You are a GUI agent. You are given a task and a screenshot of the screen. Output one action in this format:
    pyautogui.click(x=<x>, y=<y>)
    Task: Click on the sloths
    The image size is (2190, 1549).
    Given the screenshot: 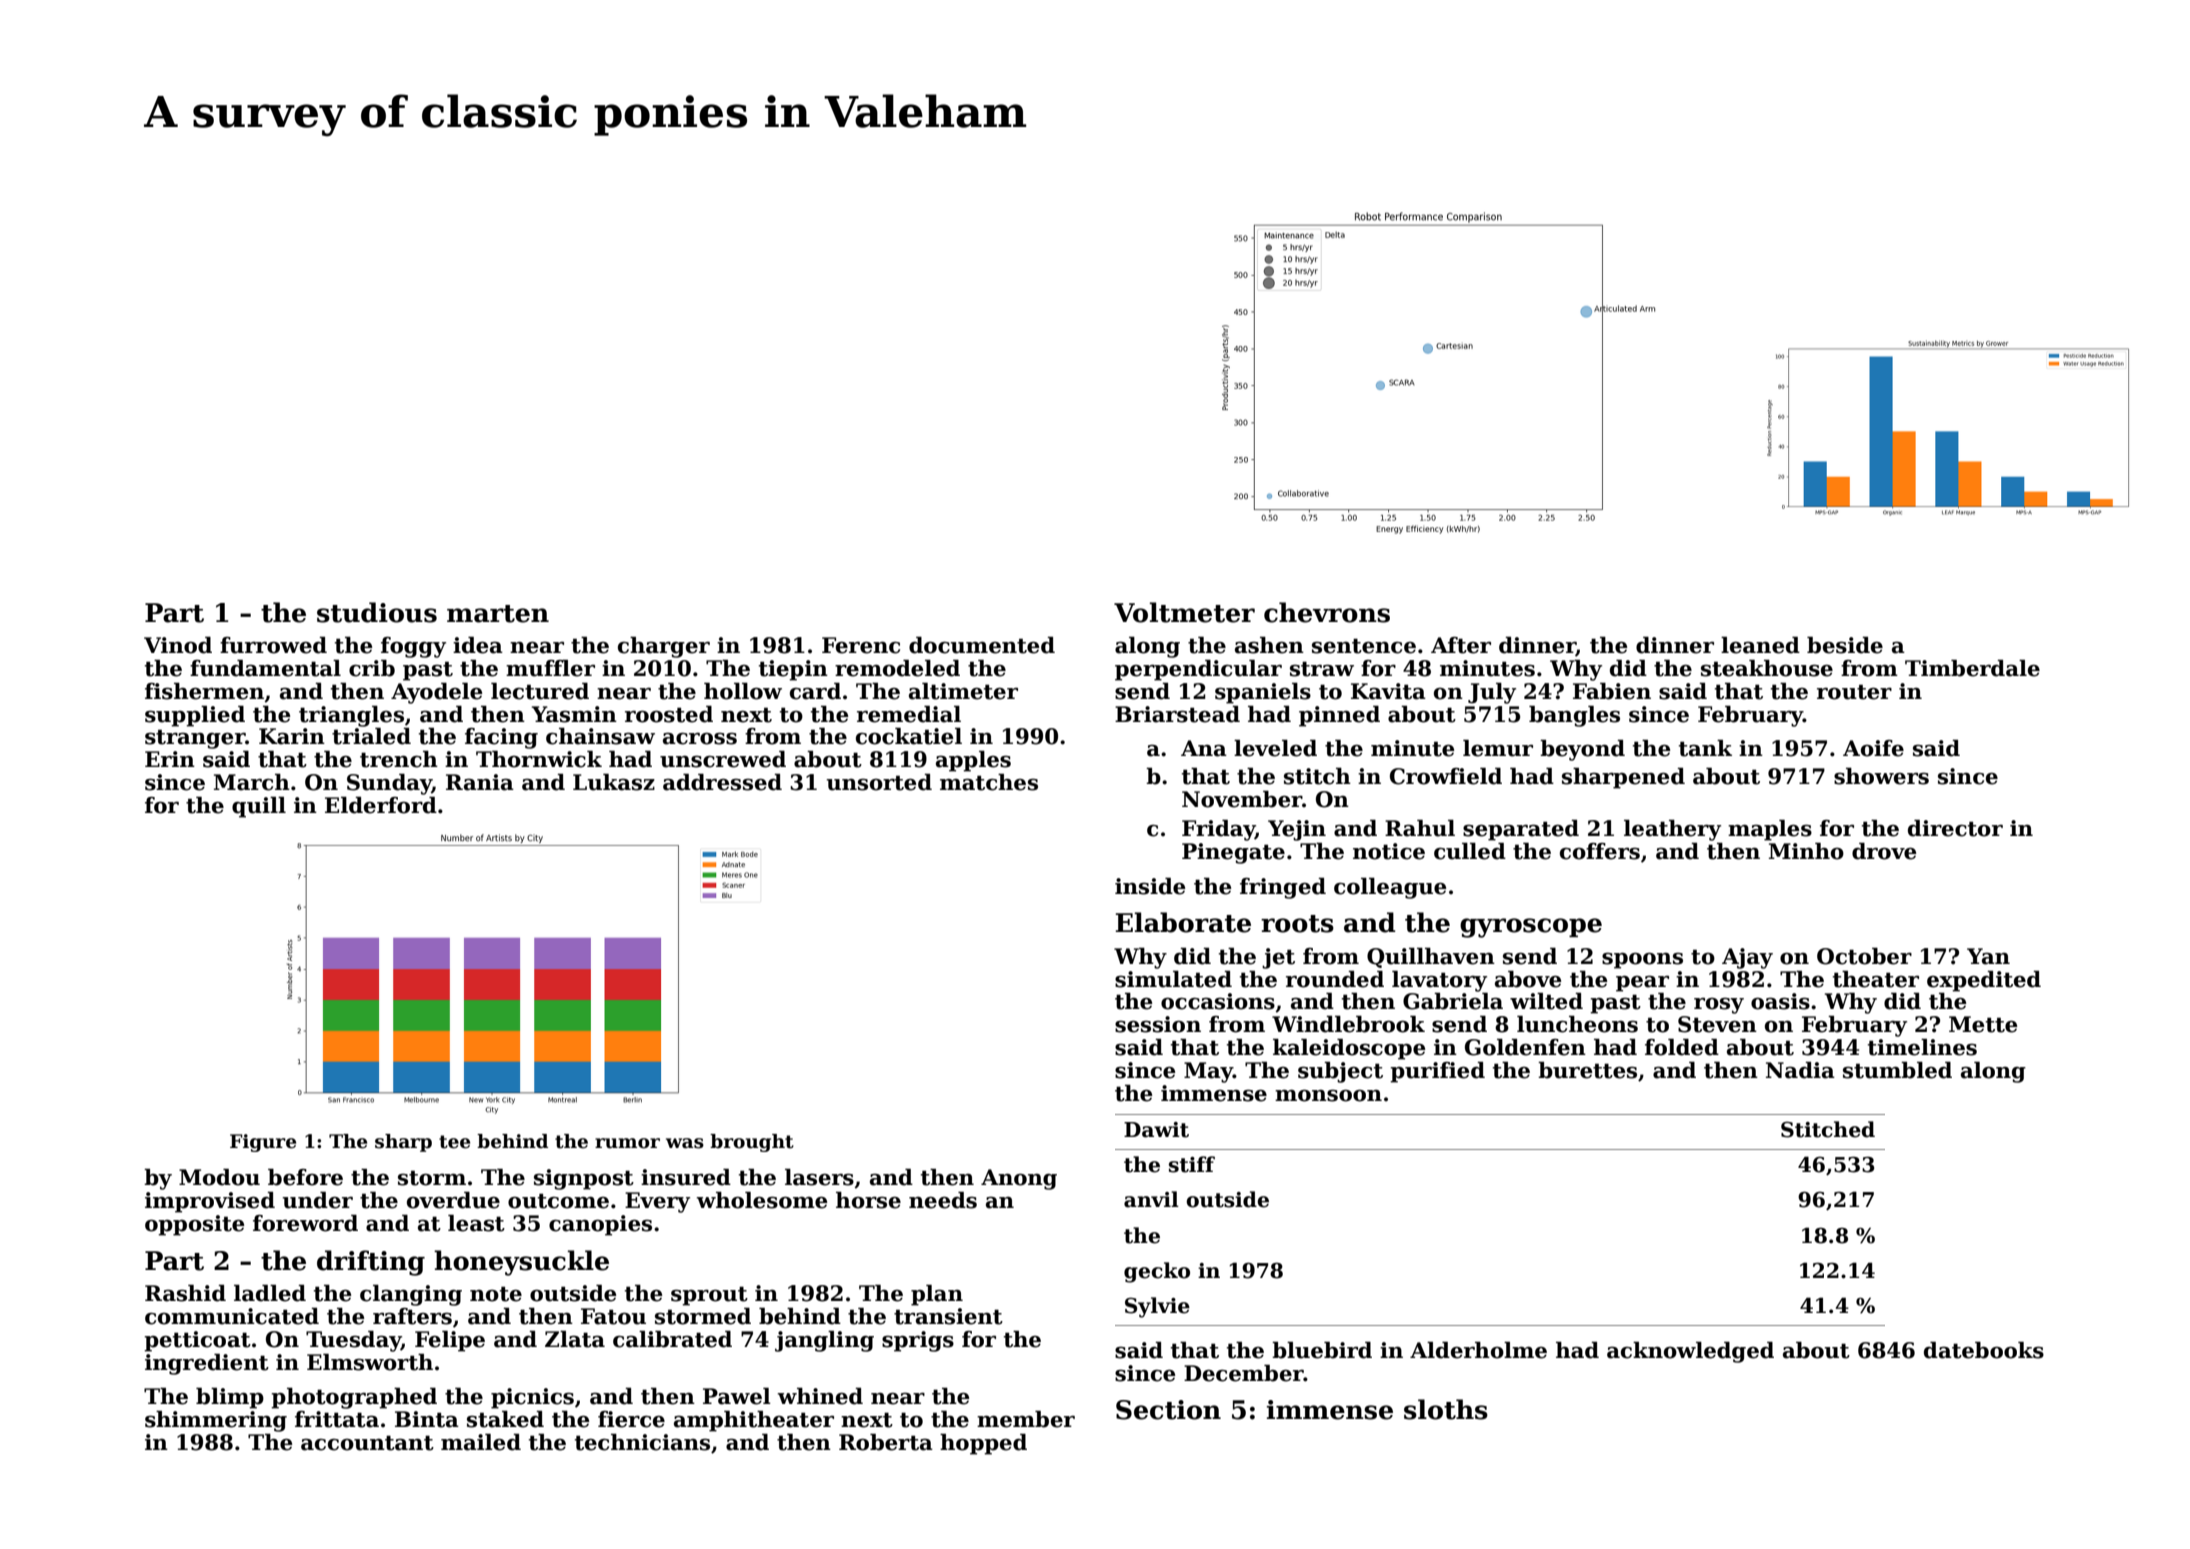 What is the action you would take?
    pyautogui.click(x=1446, y=1409)
